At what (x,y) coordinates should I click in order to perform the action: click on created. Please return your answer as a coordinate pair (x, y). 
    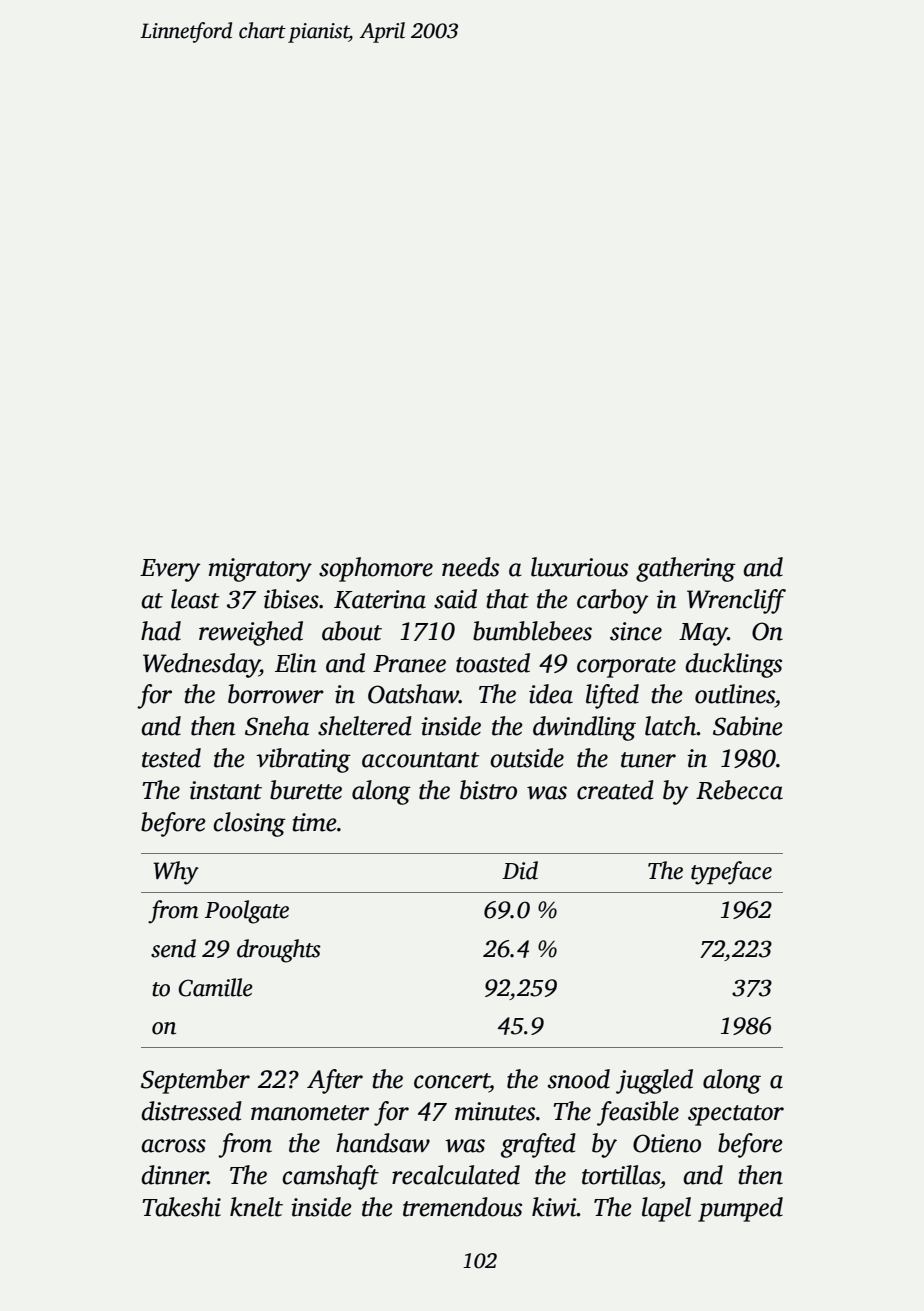
    Looking at the image, I should click on (615, 790).
